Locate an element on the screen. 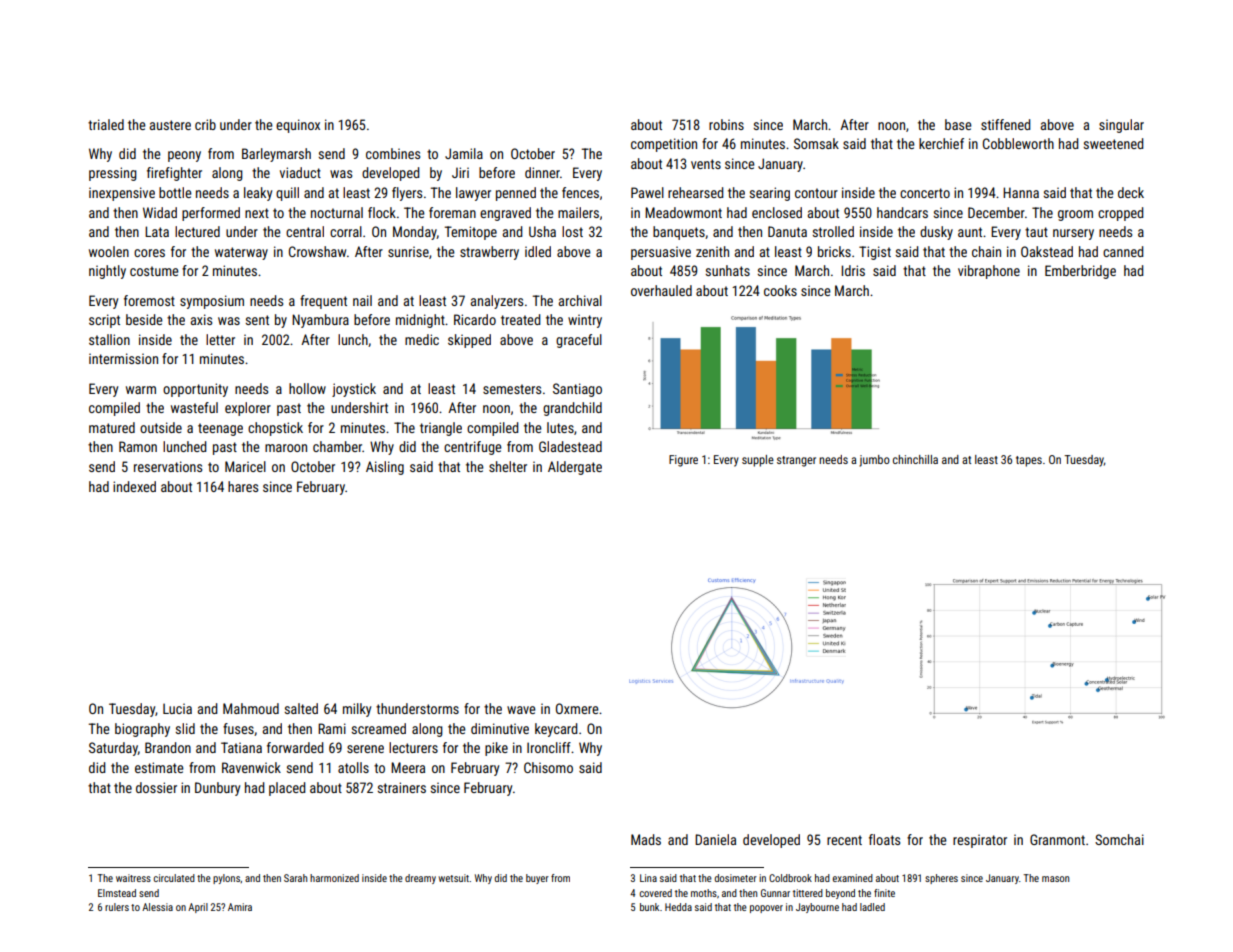 This screenshot has height=952, width=1233. shelter is located at coordinates (508, 466).
